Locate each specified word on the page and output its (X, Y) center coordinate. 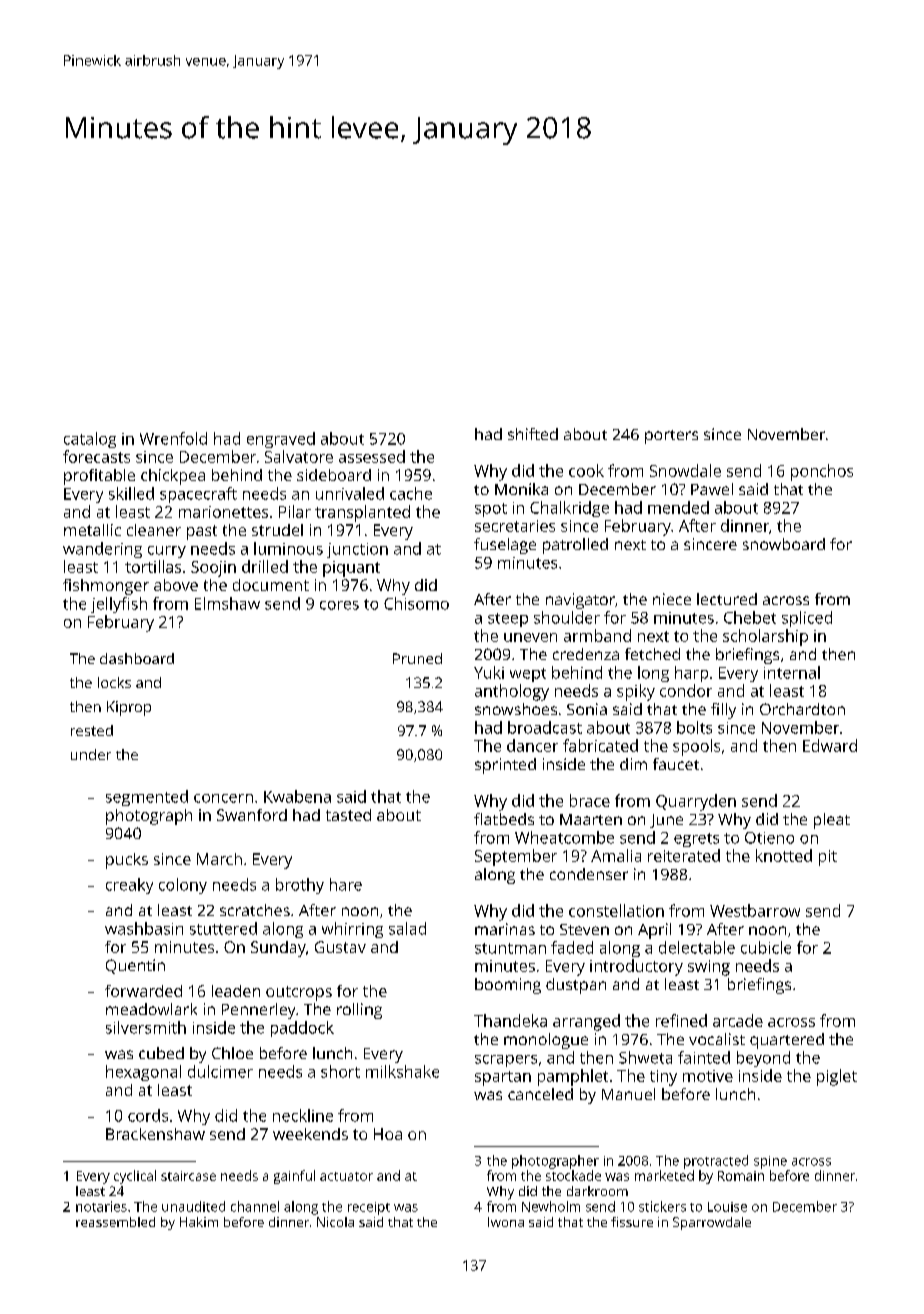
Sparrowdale (712, 1223)
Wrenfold (173, 438)
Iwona (506, 1222)
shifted (533, 434)
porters (671, 437)
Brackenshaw (155, 1134)
